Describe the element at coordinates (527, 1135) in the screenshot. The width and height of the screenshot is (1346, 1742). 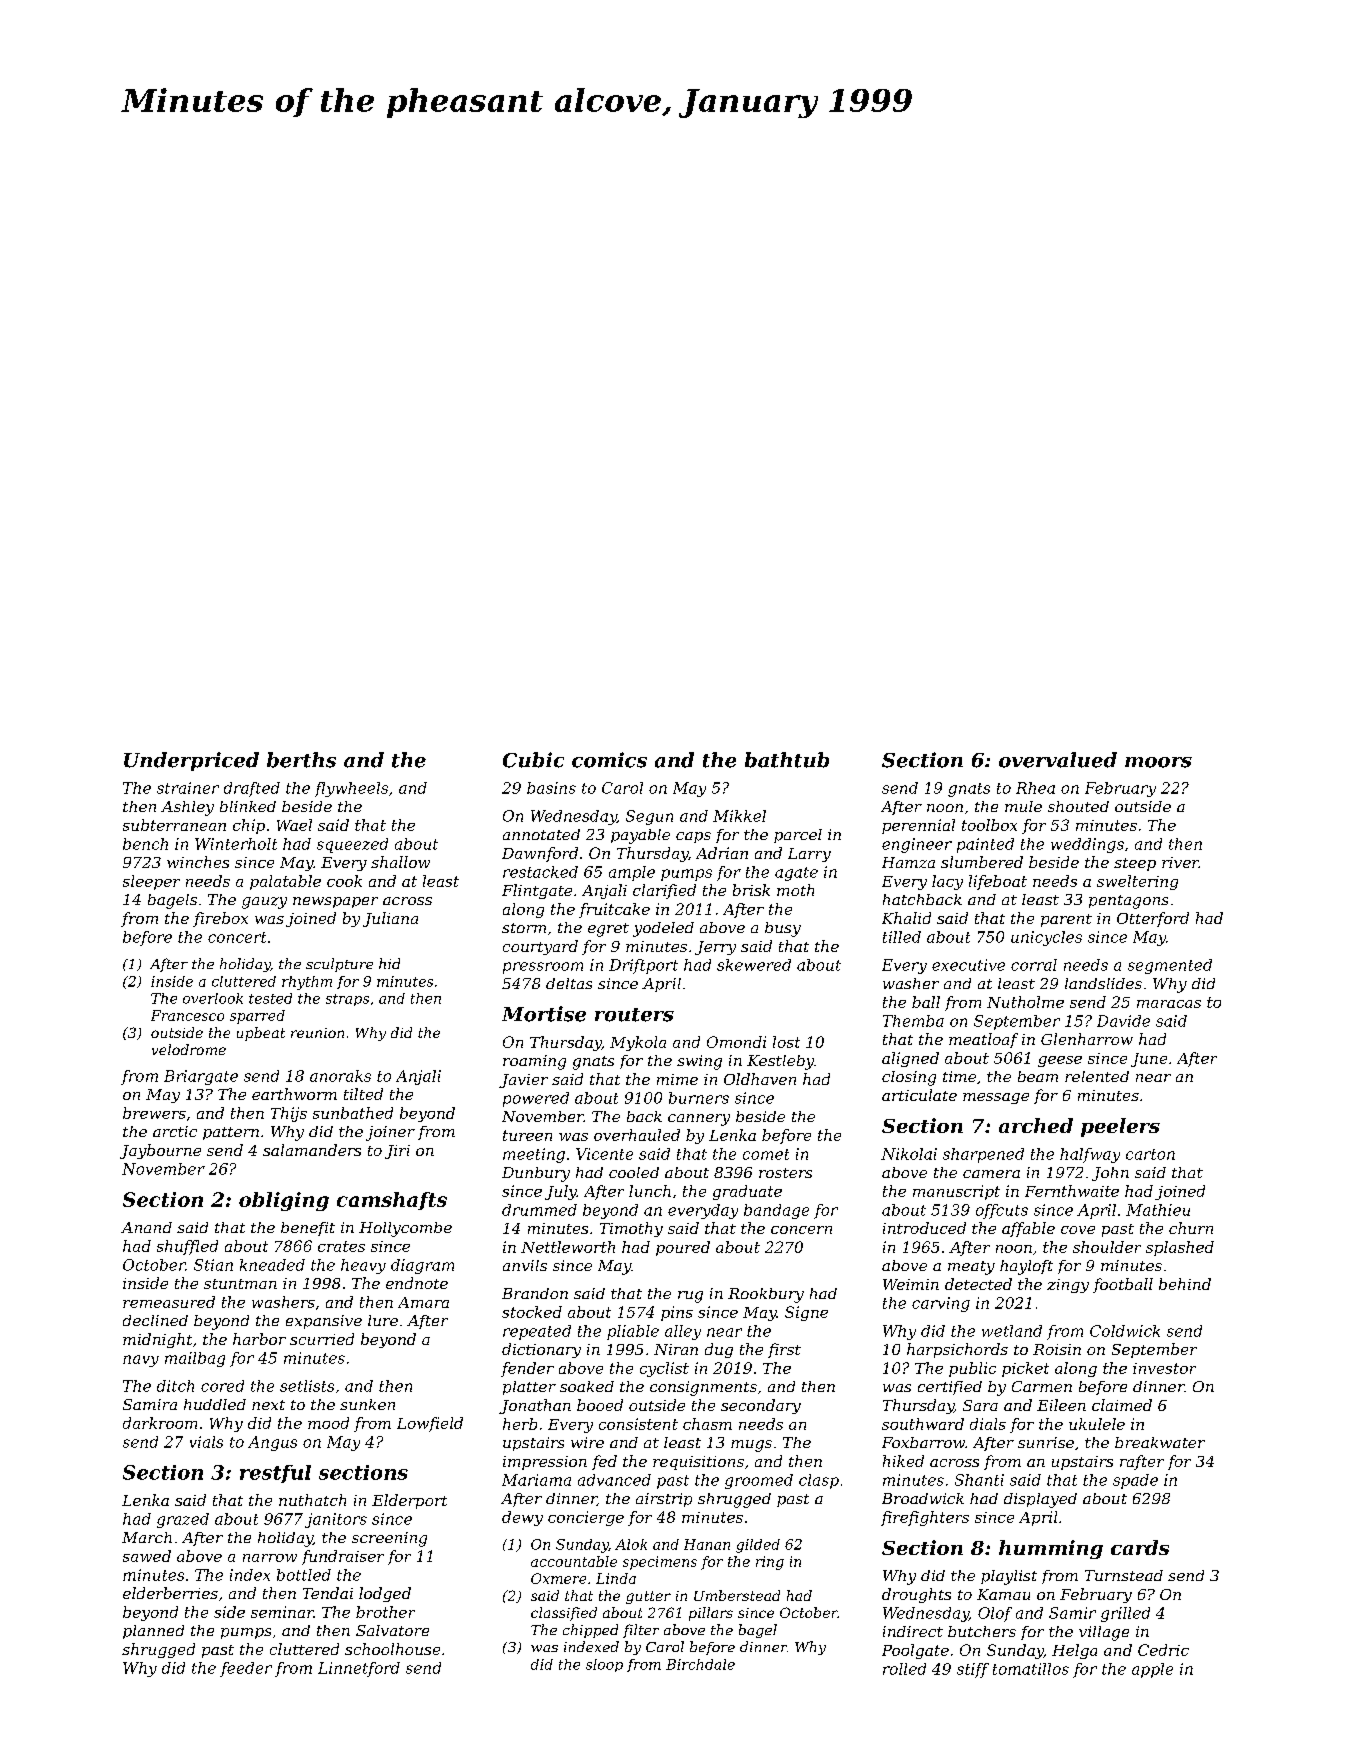
I see `tureen` at that location.
